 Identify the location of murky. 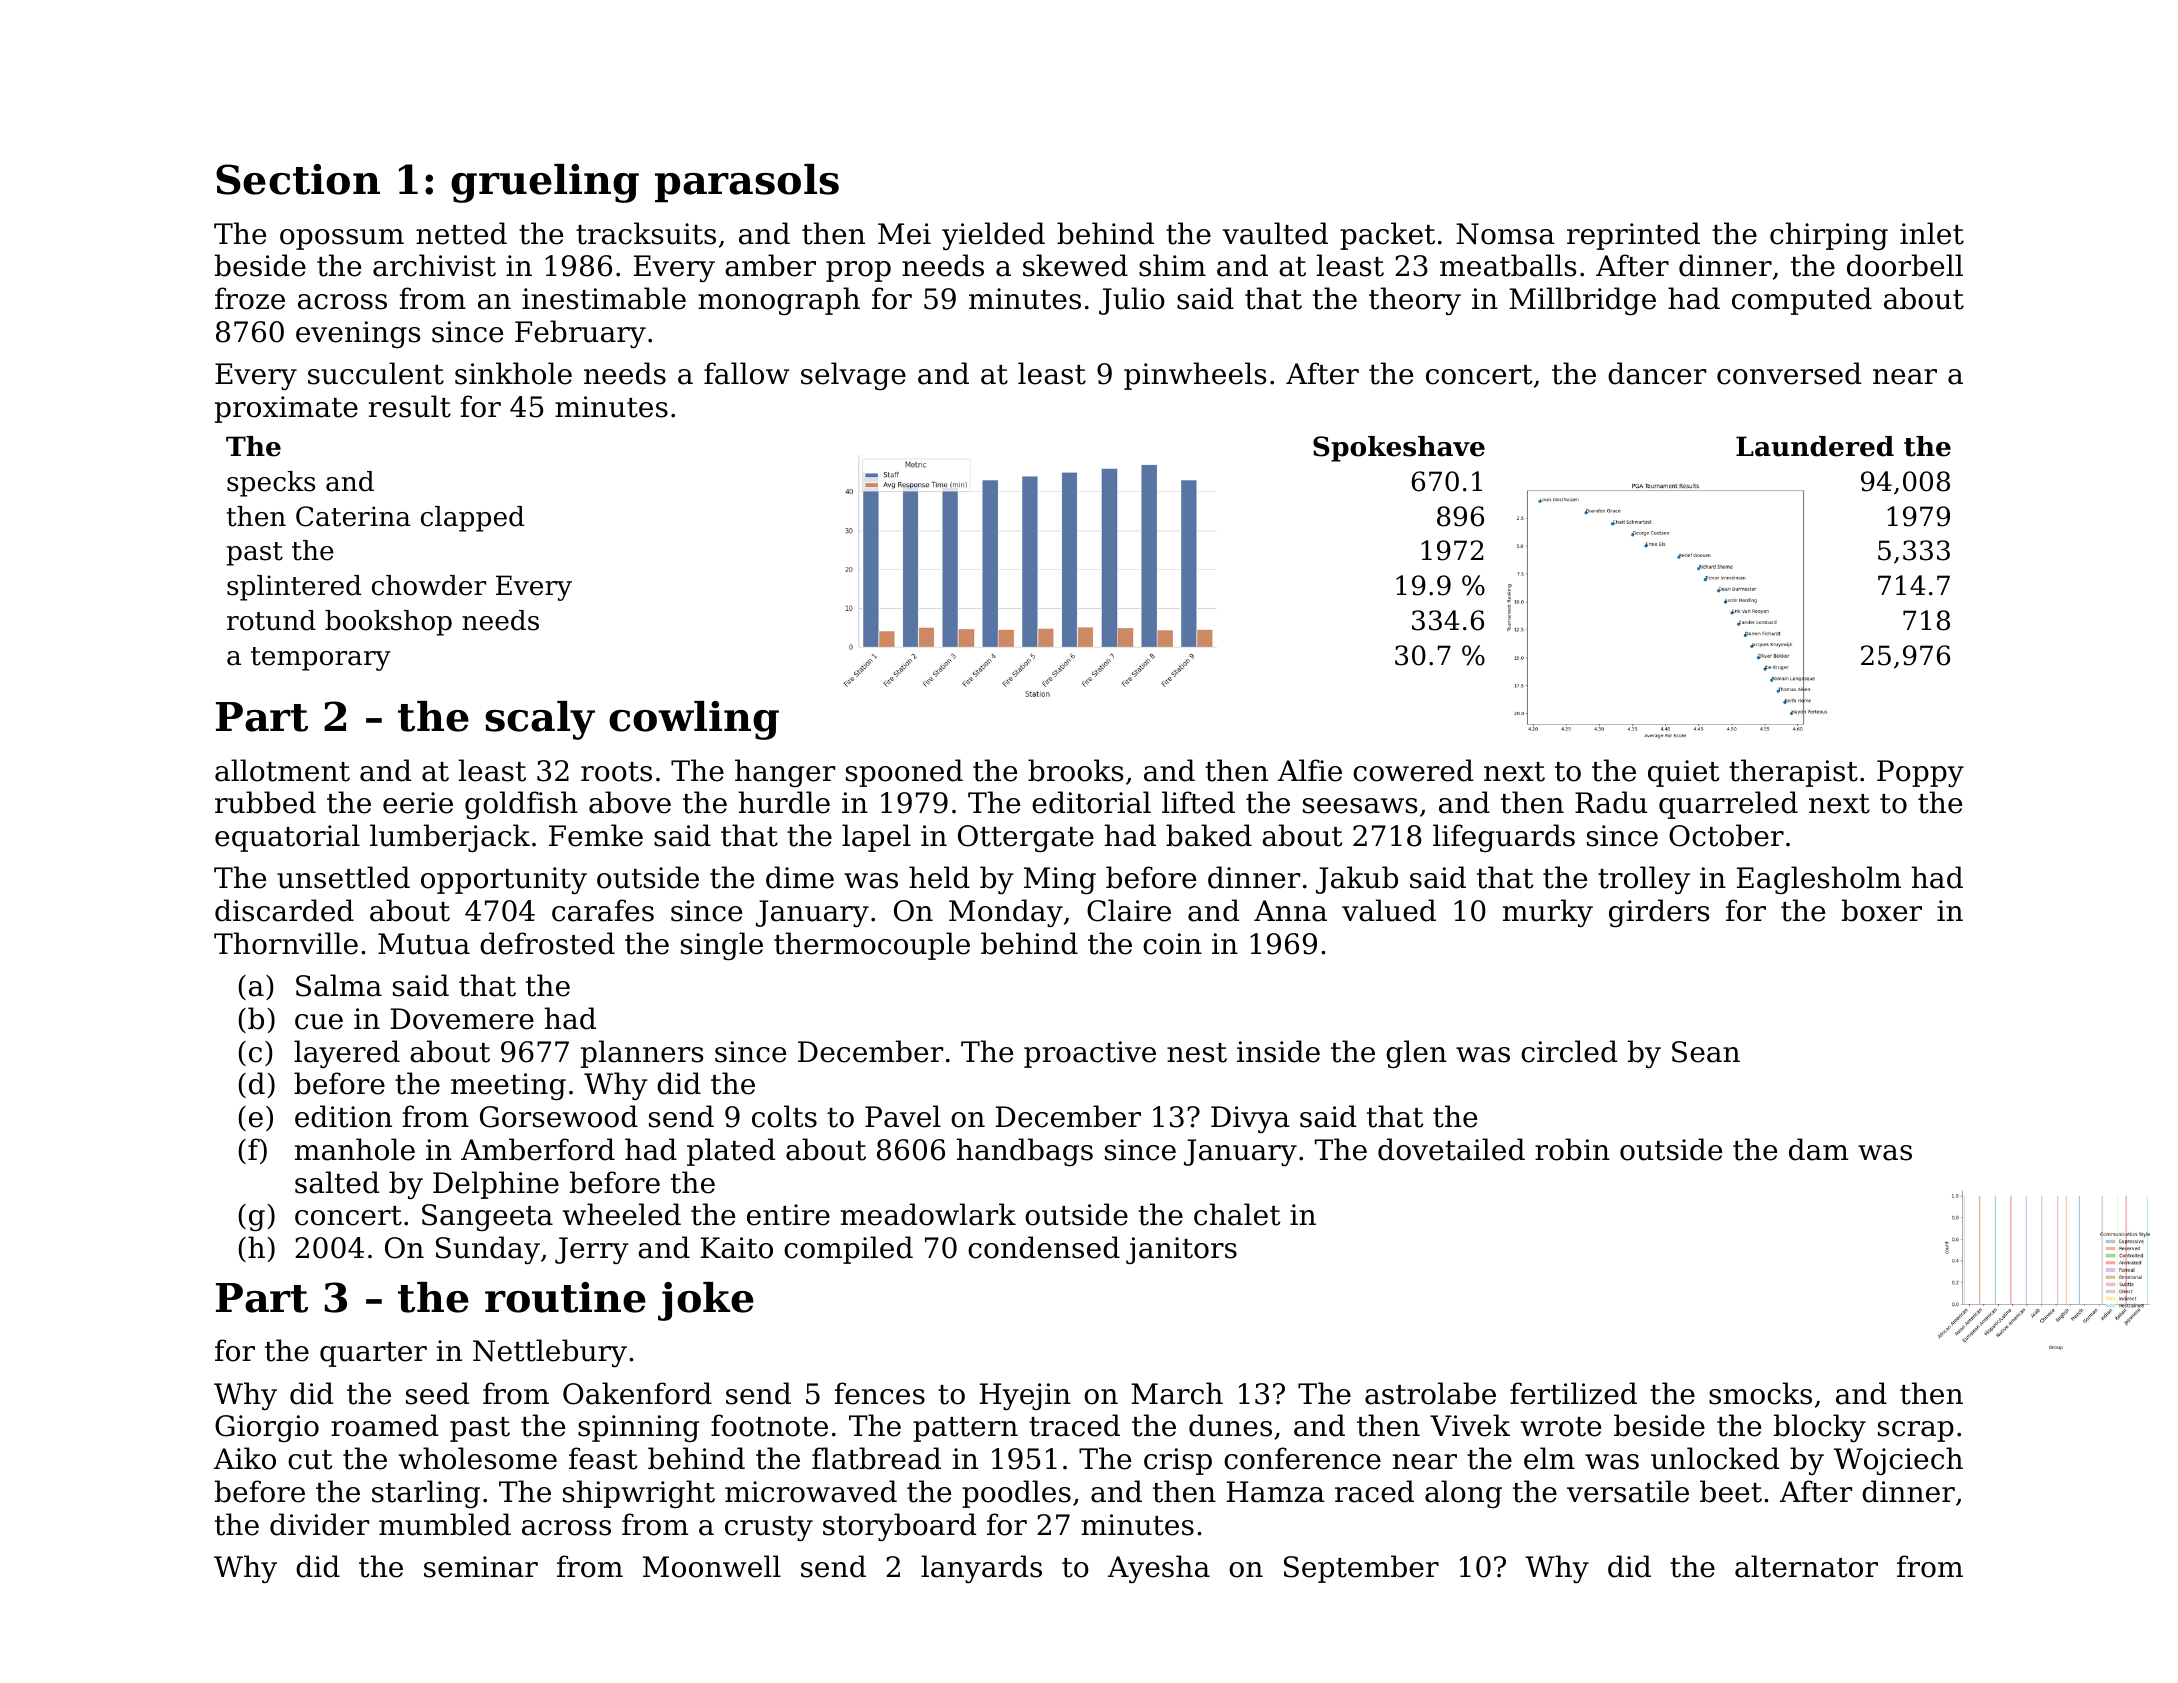
(1548, 913).
